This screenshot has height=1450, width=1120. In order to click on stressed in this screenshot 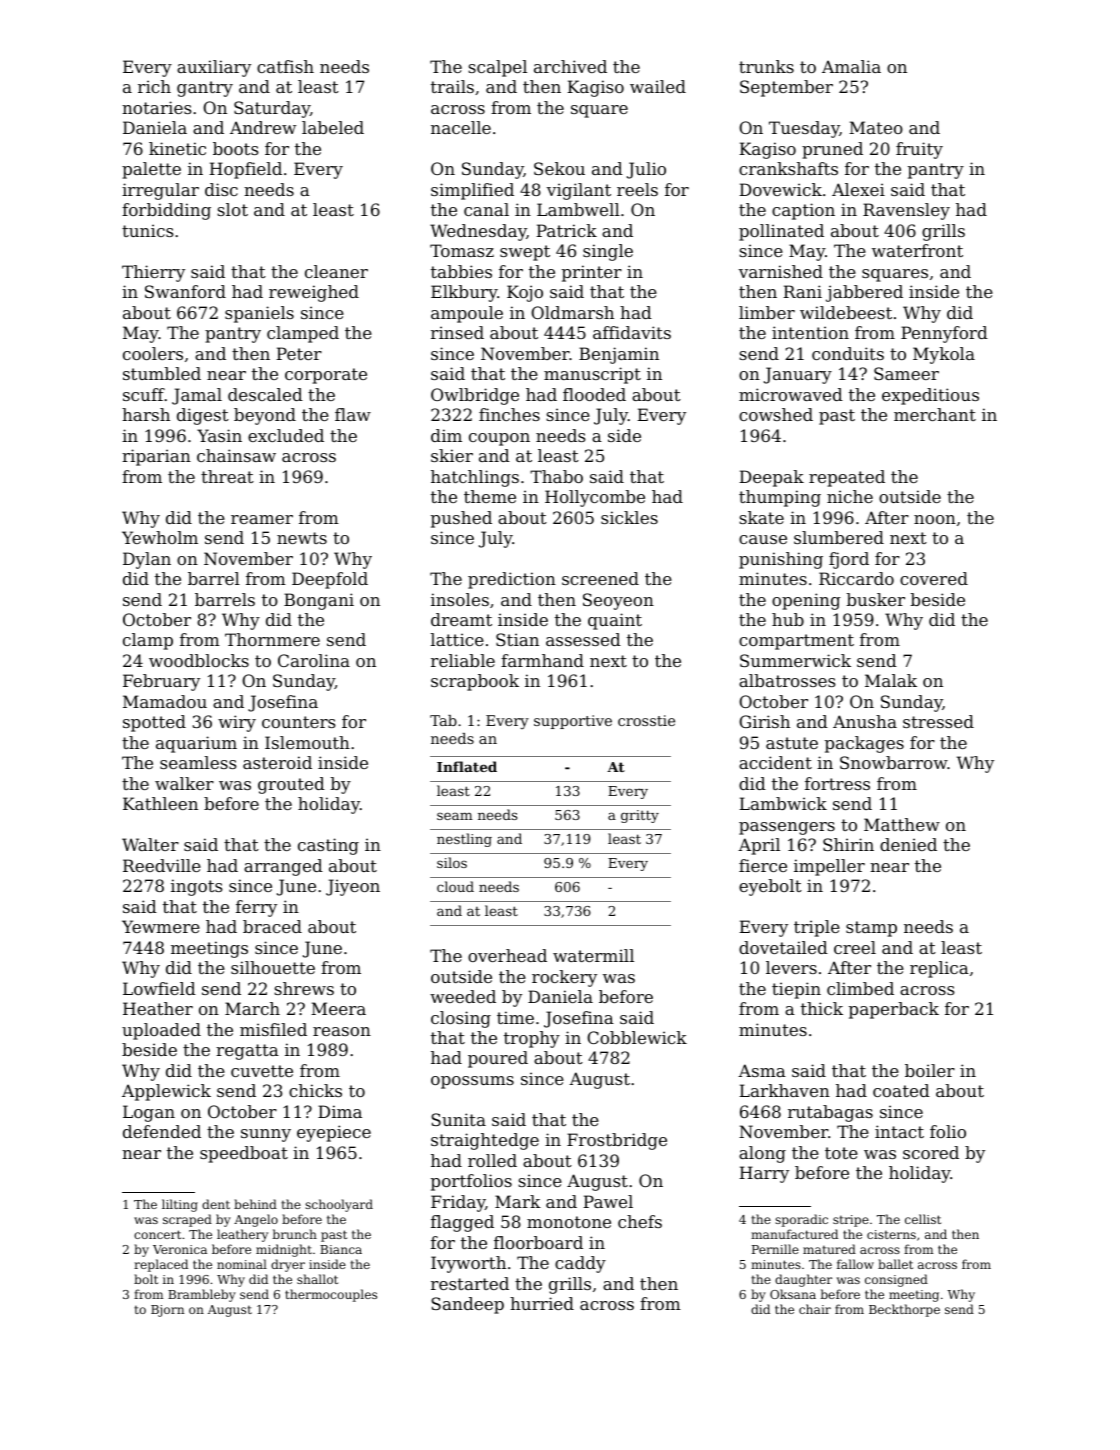, I will do `click(938, 721)`.
